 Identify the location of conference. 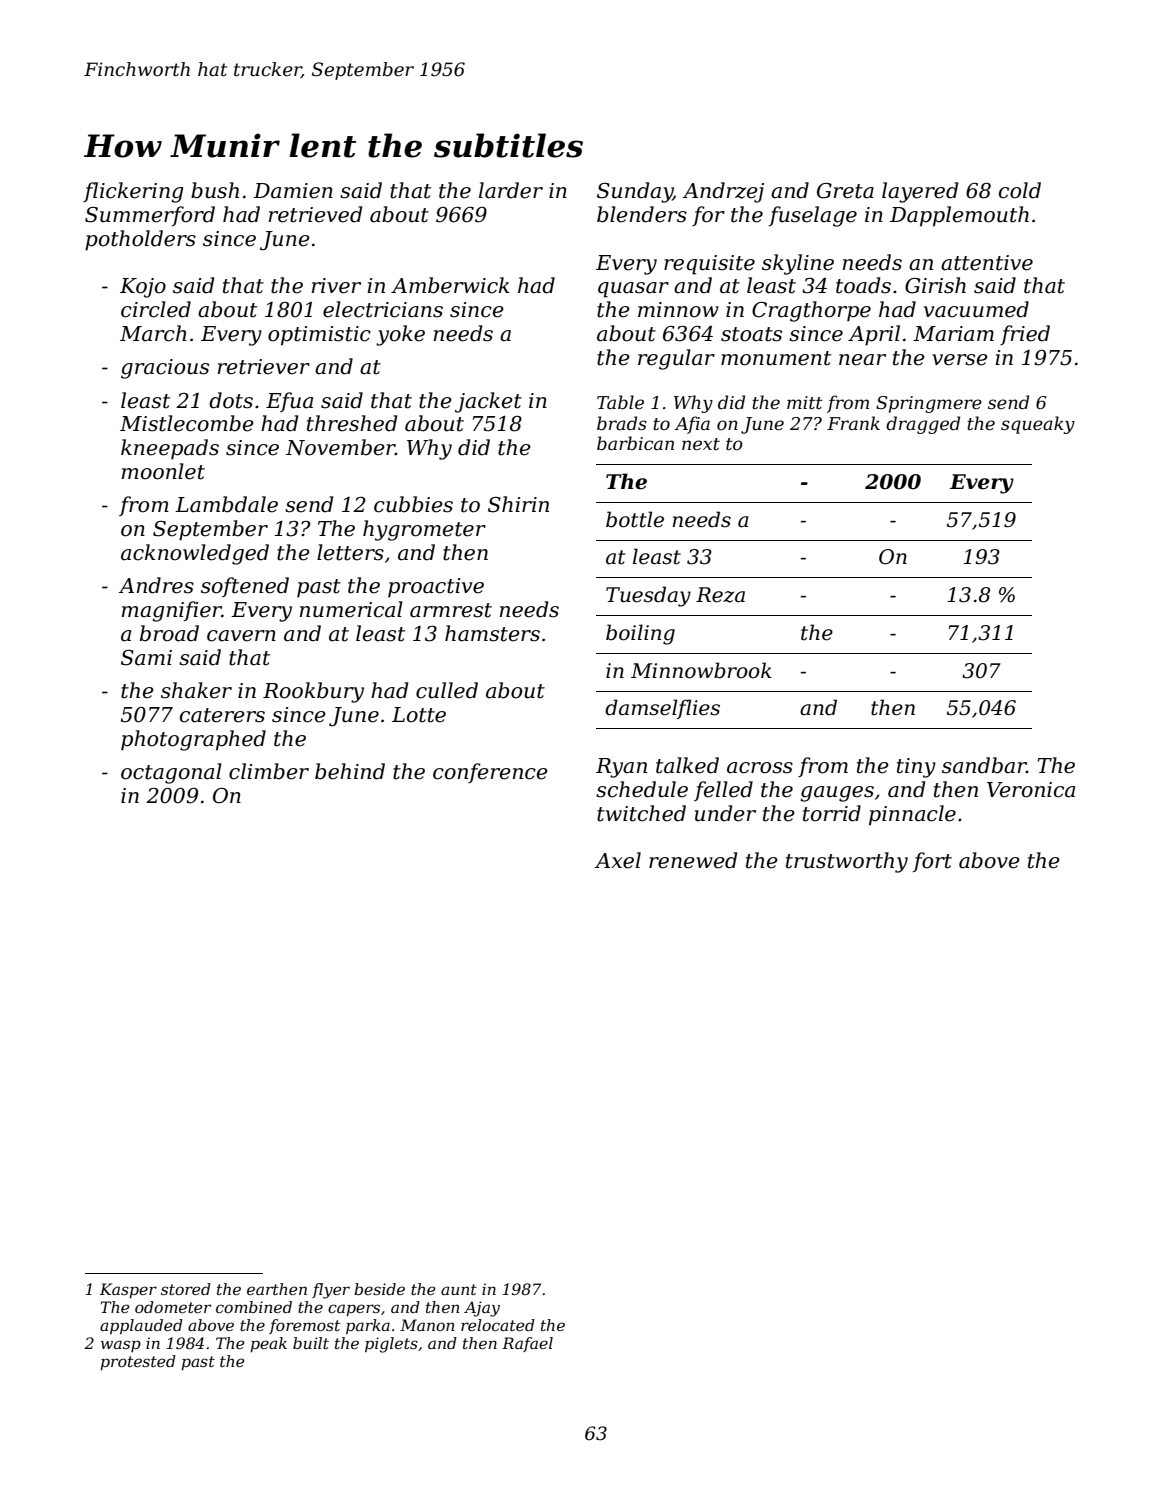
(490, 773).
